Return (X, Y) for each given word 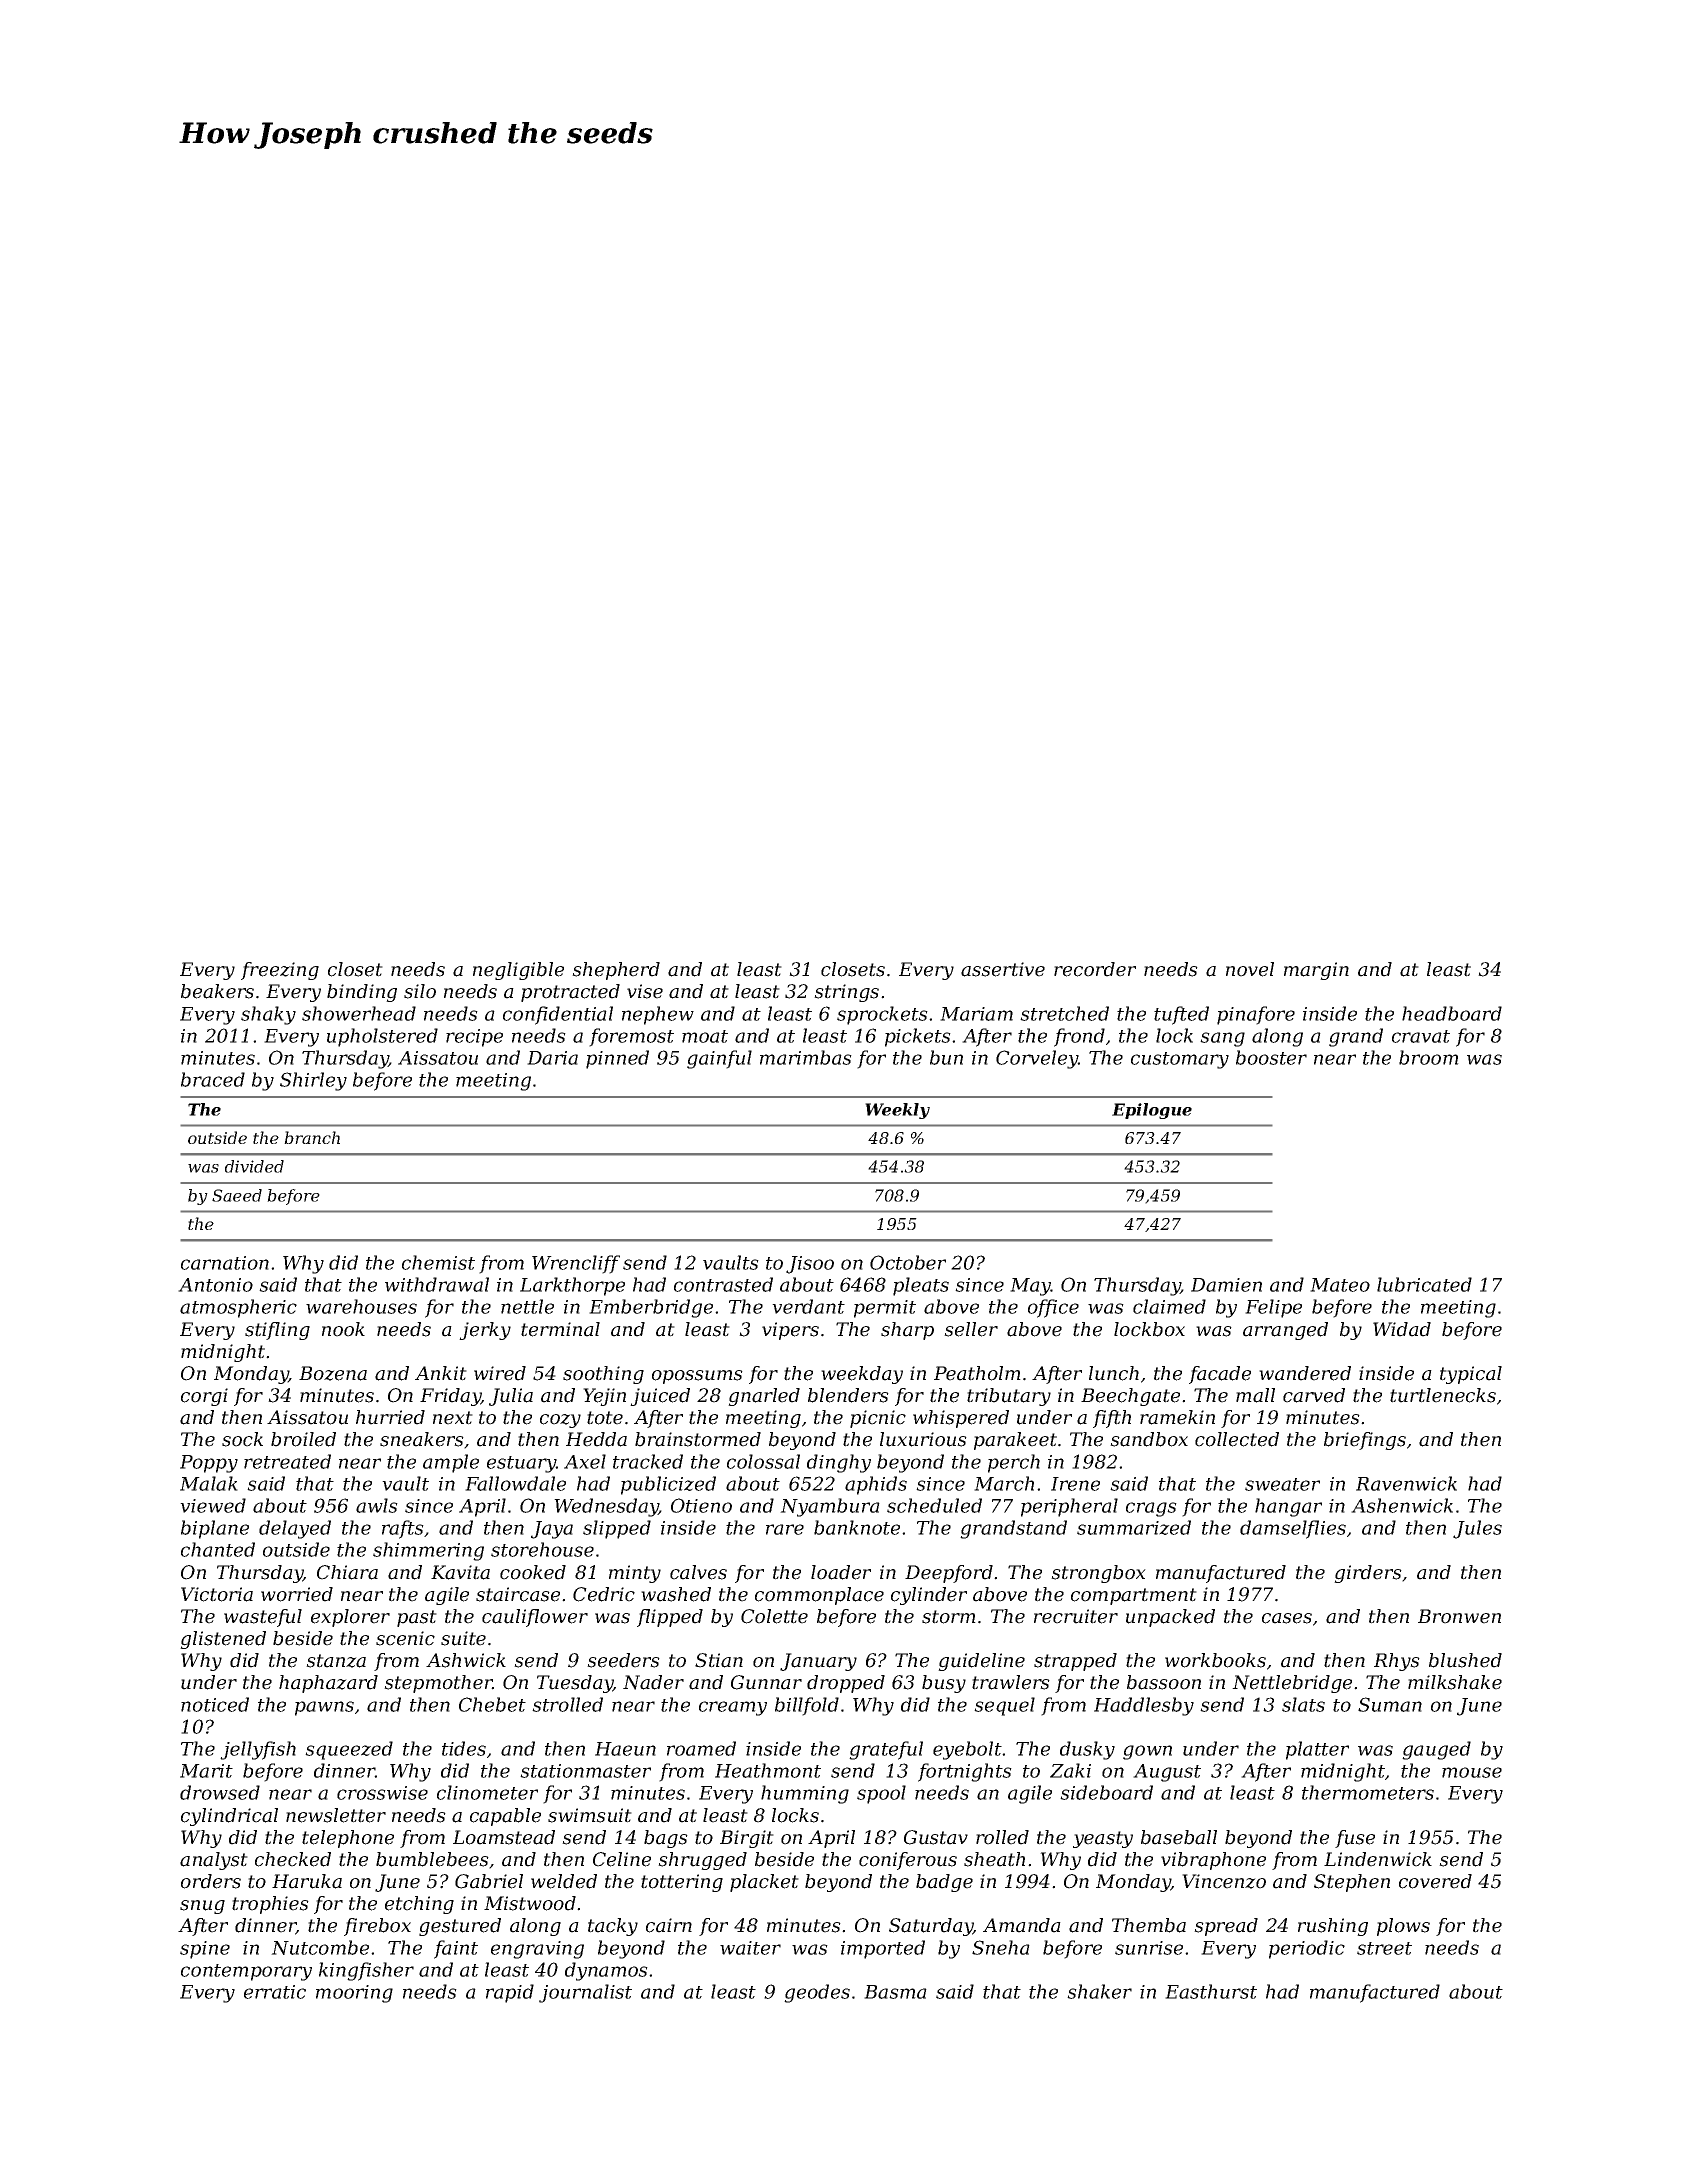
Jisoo (810, 1265)
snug (202, 1907)
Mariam (976, 1014)
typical (1471, 1375)
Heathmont (768, 1770)
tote (605, 1418)
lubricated (1424, 1284)
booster (1271, 1057)
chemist (438, 1262)
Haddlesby (1144, 1706)
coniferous (908, 1861)
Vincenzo (1224, 1881)
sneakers (422, 1439)
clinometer (487, 1792)
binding (362, 993)
